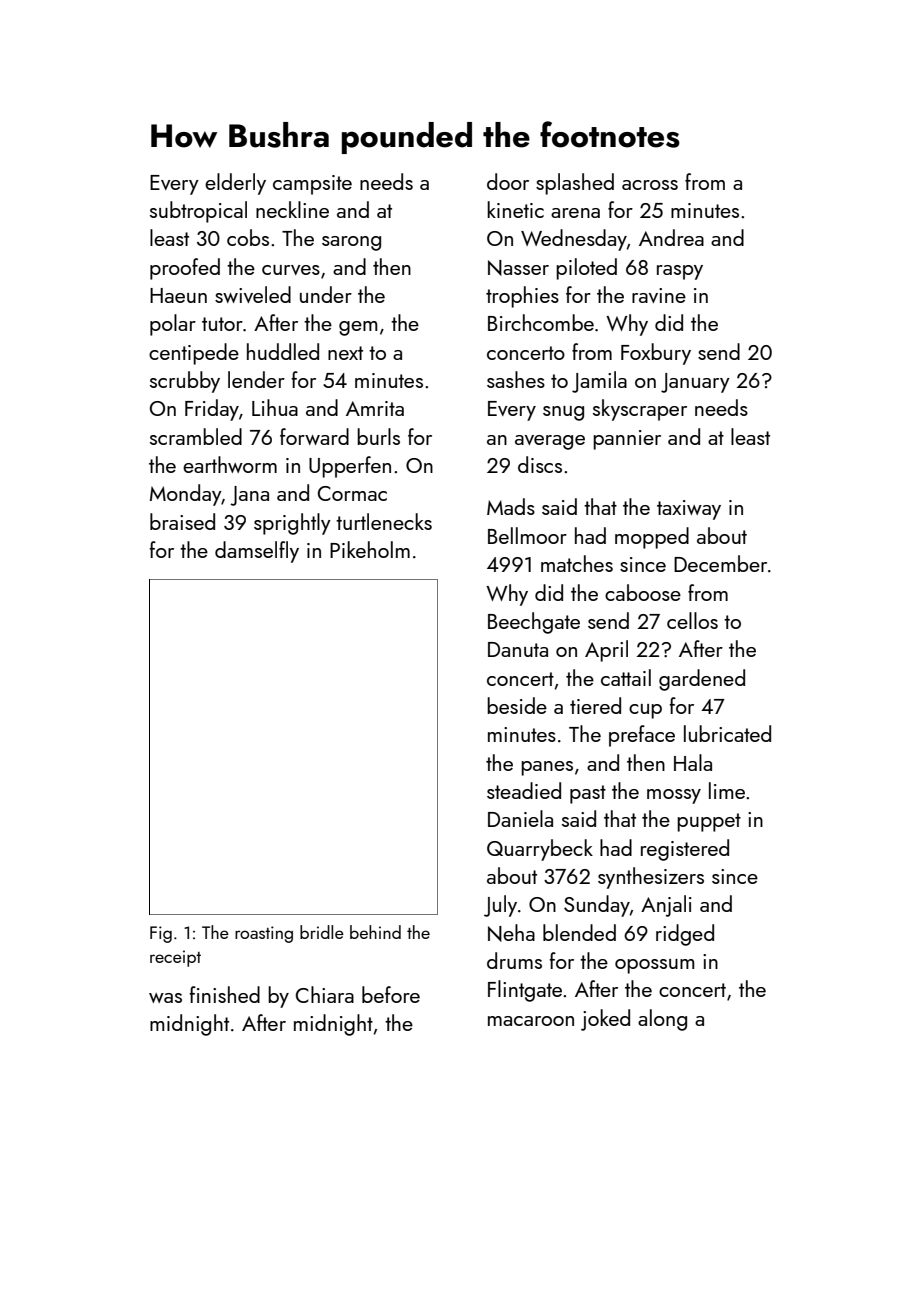 The image size is (924, 1311). I want to click on steadied, so click(524, 790).
